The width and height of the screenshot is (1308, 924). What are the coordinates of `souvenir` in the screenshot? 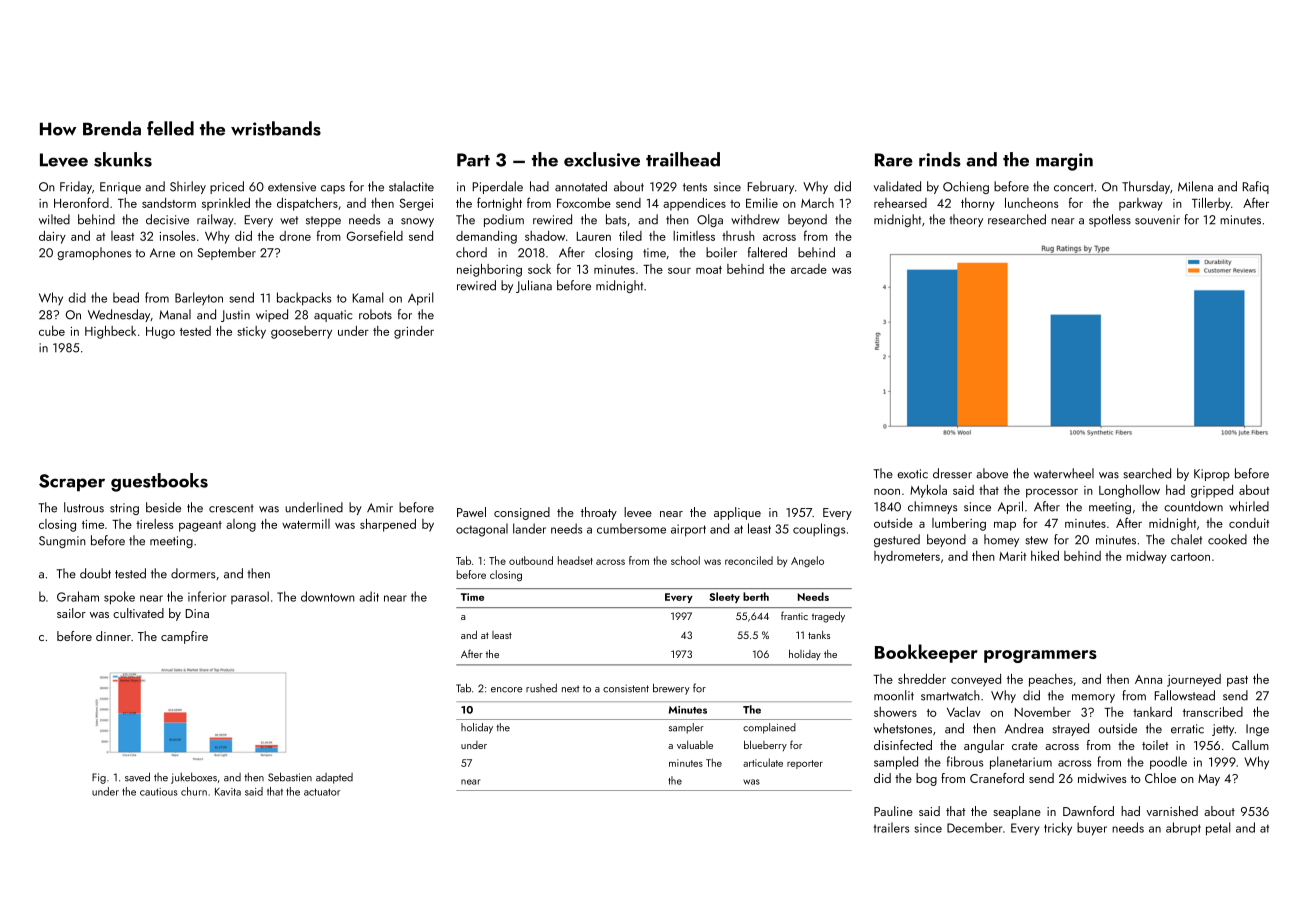 It's located at (1157, 220).
